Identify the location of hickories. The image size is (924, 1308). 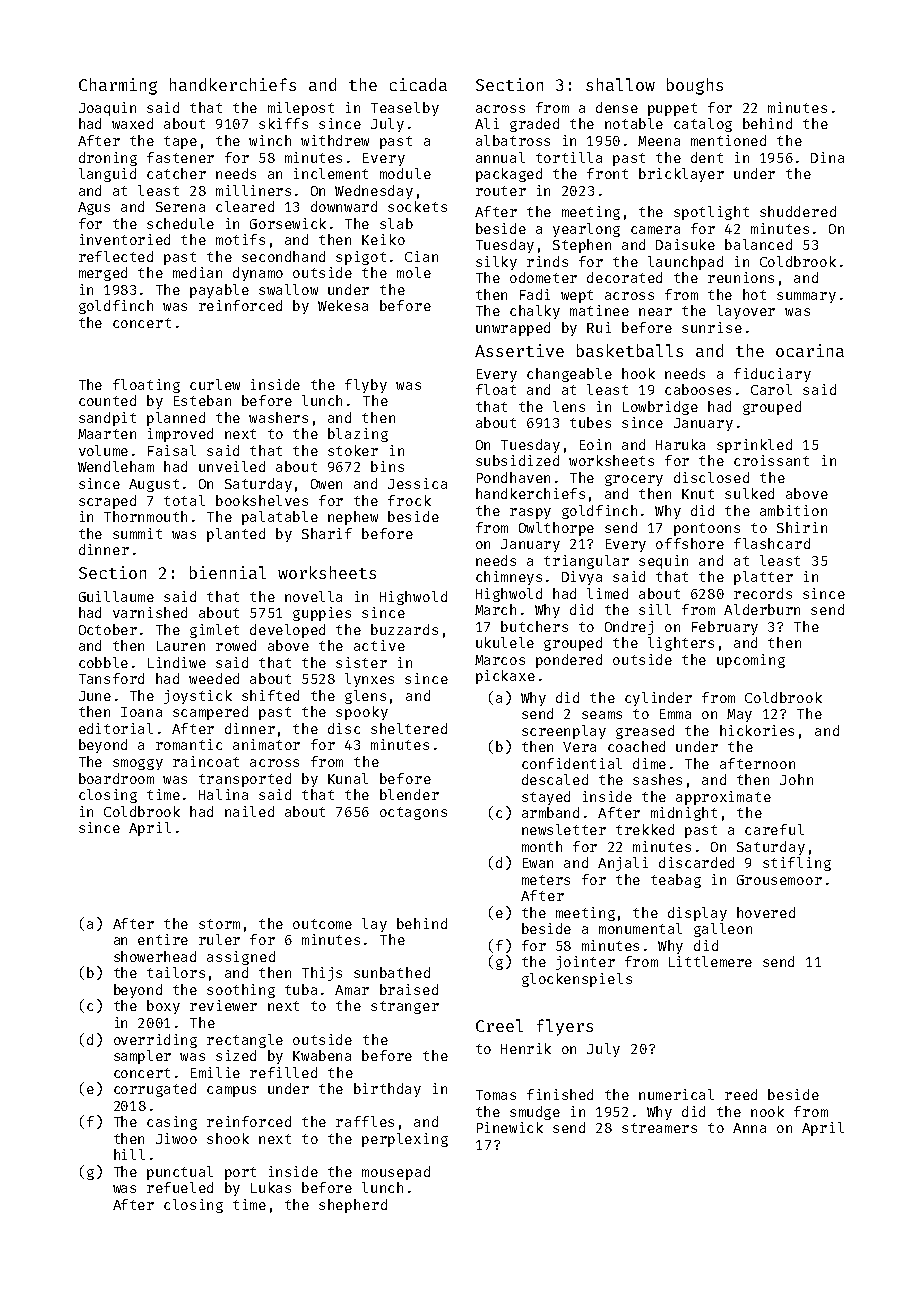
(757, 730).
